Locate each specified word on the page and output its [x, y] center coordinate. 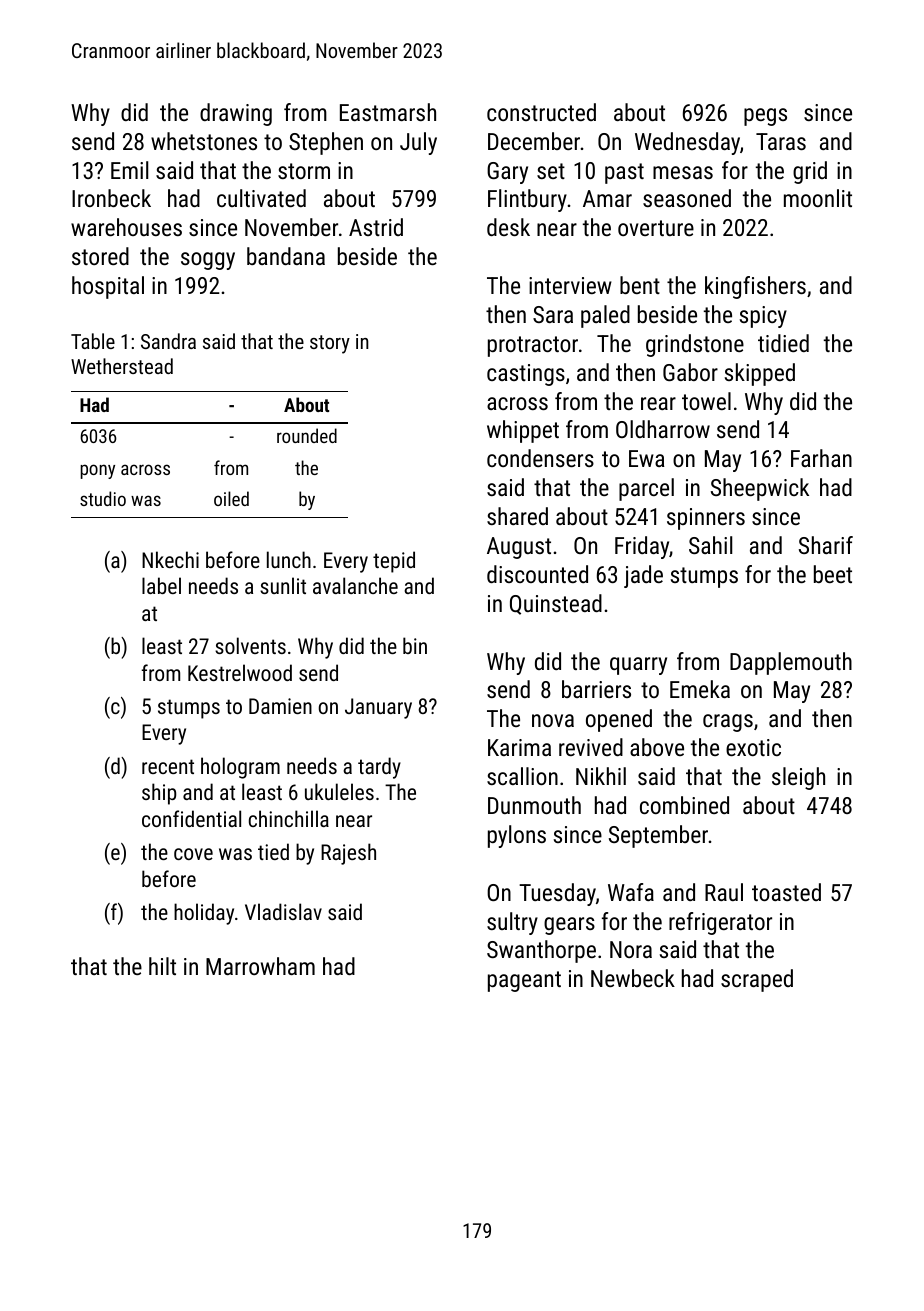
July [418, 143]
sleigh [798, 778]
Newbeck [633, 978]
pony [97, 471]
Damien [280, 706]
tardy [379, 768]
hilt [162, 966]
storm [304, 171]
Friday [642, 547]
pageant [524, 981]
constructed [541, 112]
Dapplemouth [791, 663]
